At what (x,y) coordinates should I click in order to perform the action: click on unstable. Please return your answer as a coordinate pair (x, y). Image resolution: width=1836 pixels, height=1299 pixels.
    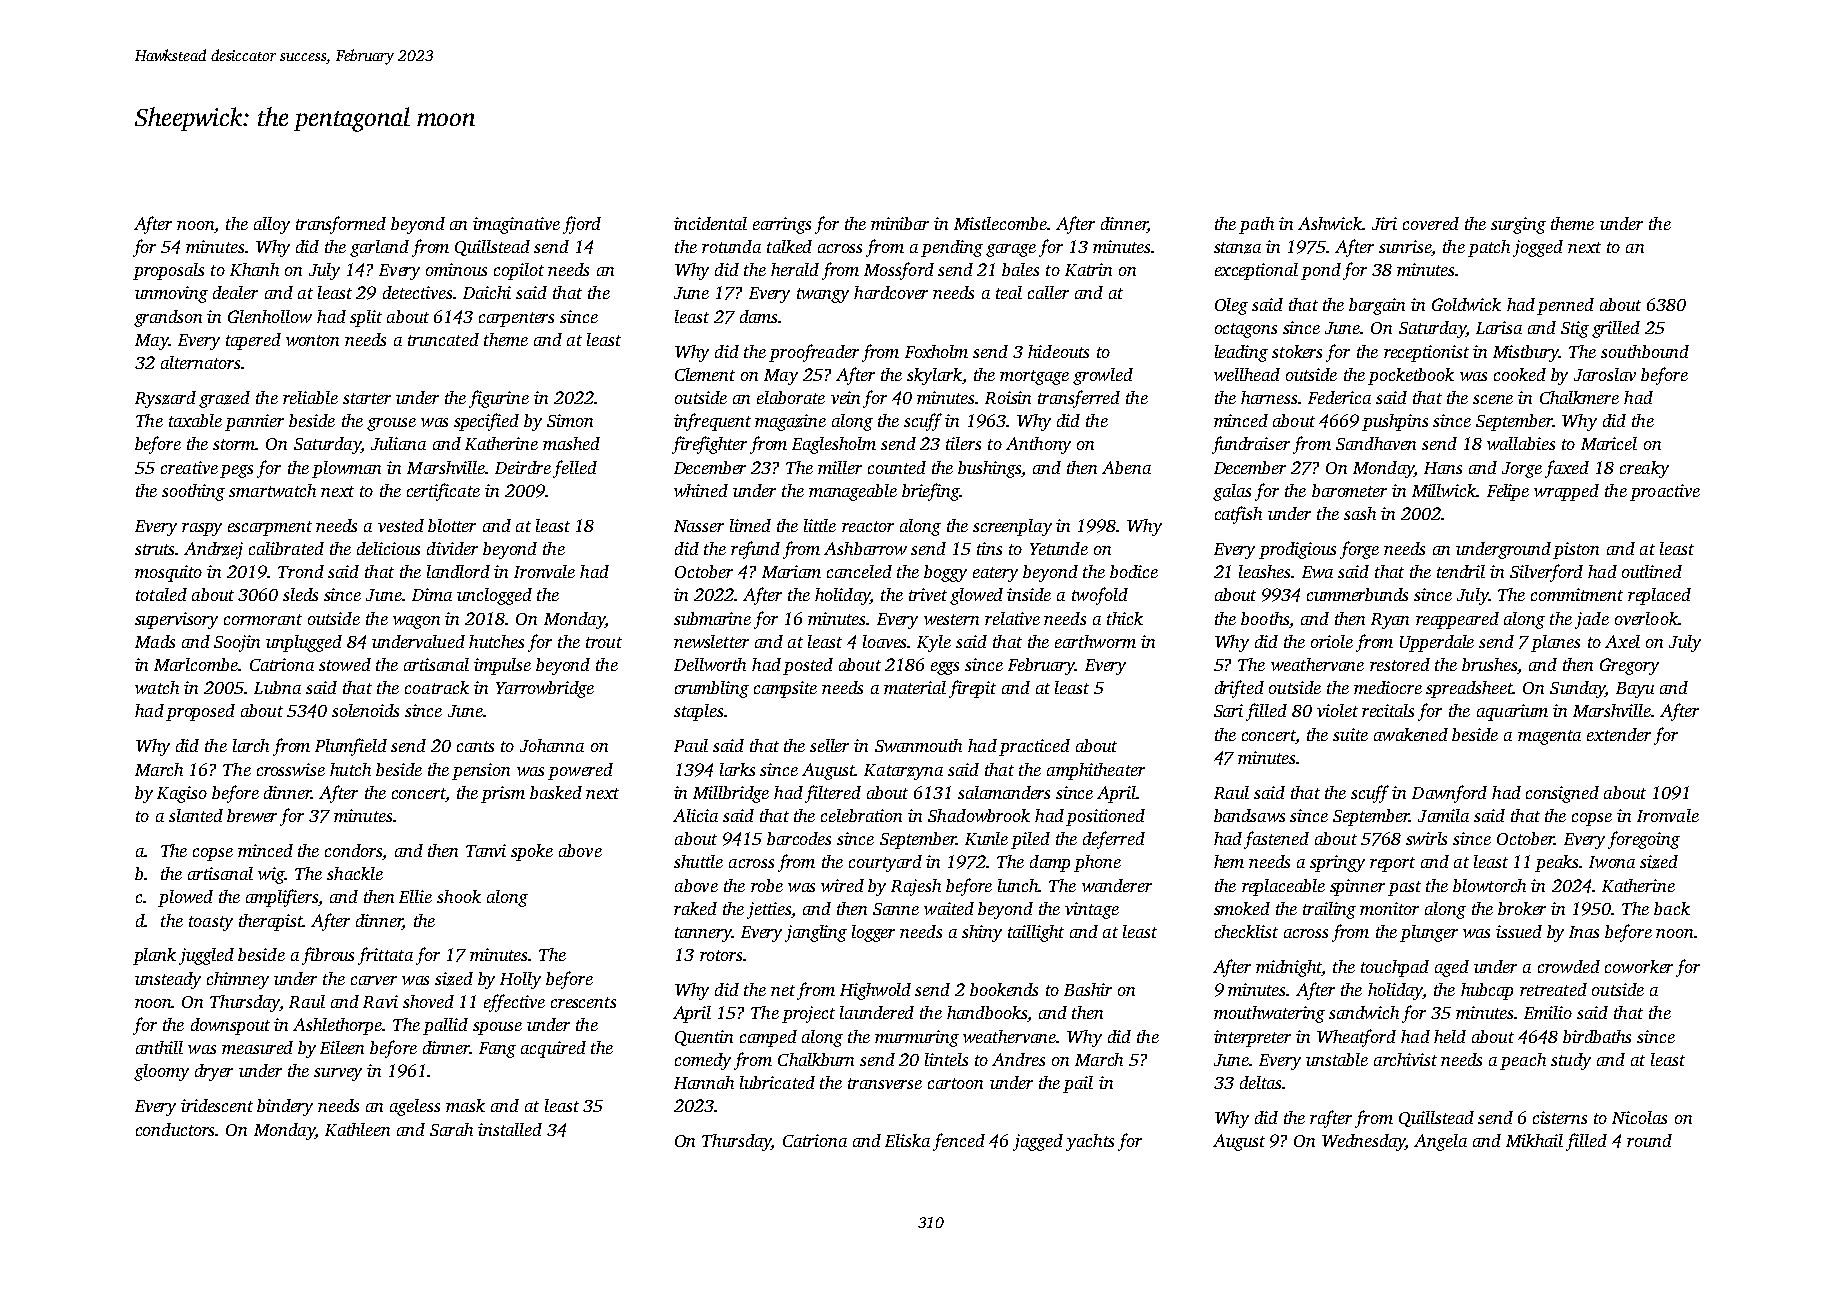
    Looking at the image, I should click on (1337, 1059).
